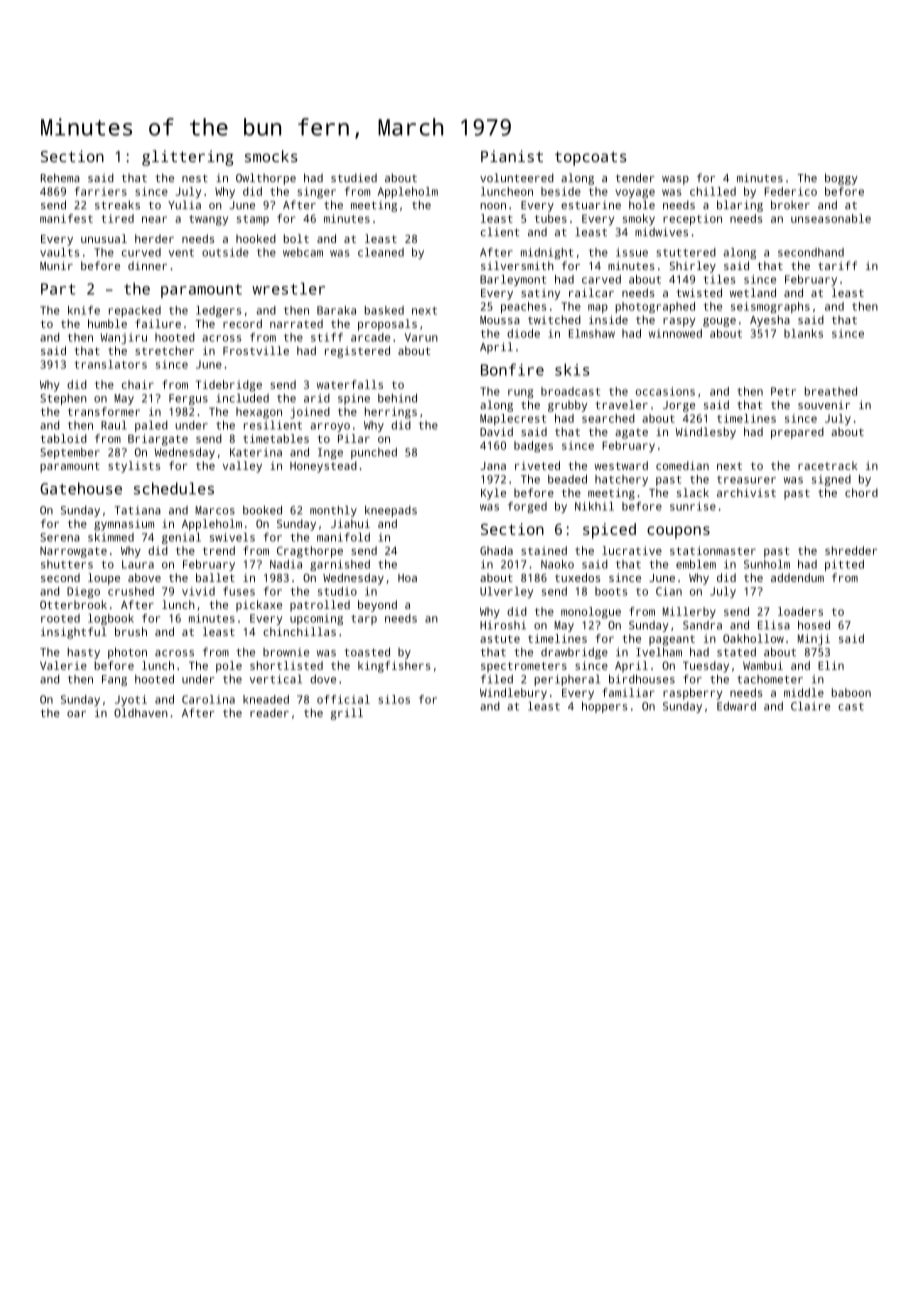  What do you see at coordinates (225, 252) in the document?
I see `outside` at bounding box center [225, 252].
